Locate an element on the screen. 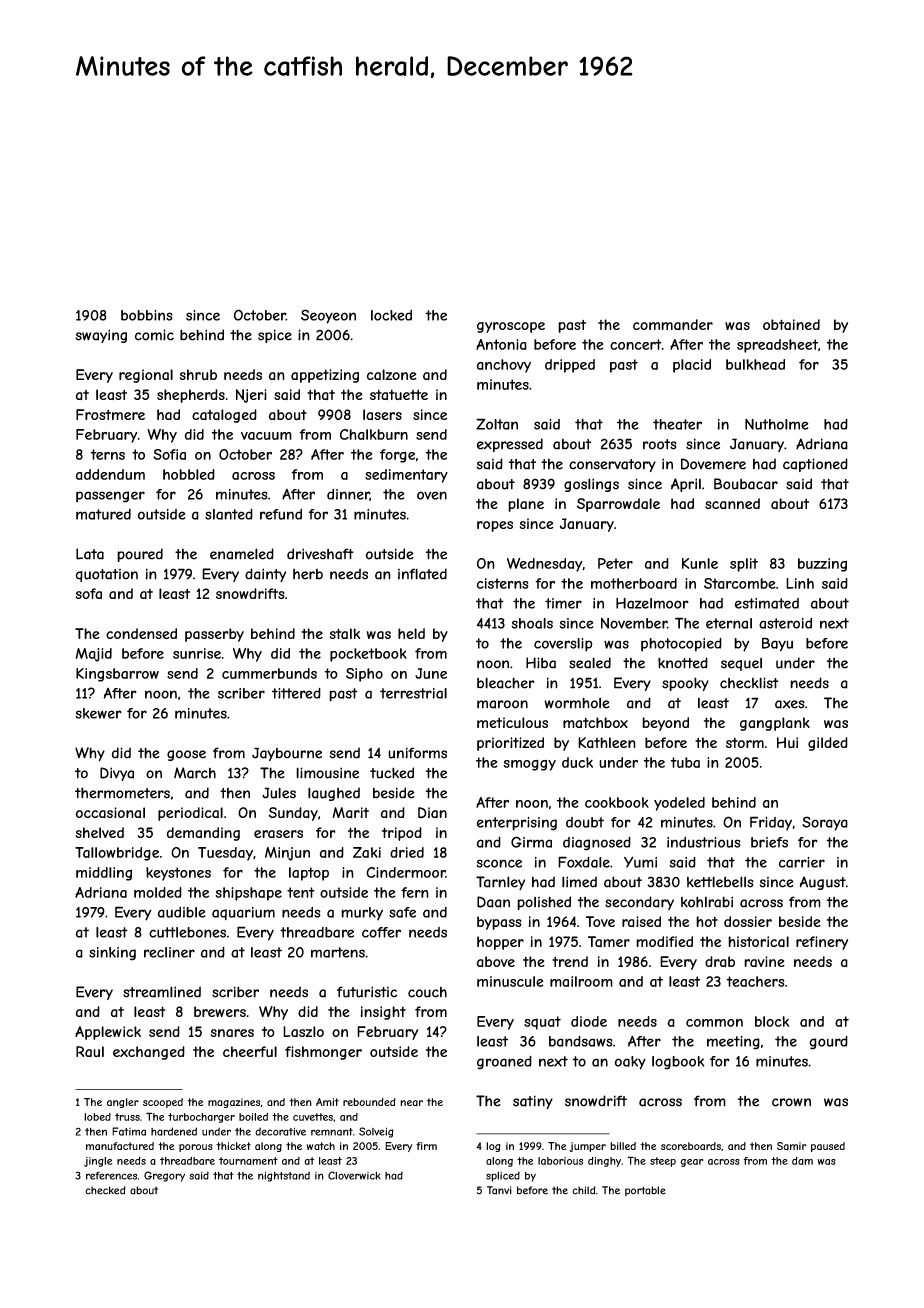  gyroscope is located at coordinates (511, 327).
